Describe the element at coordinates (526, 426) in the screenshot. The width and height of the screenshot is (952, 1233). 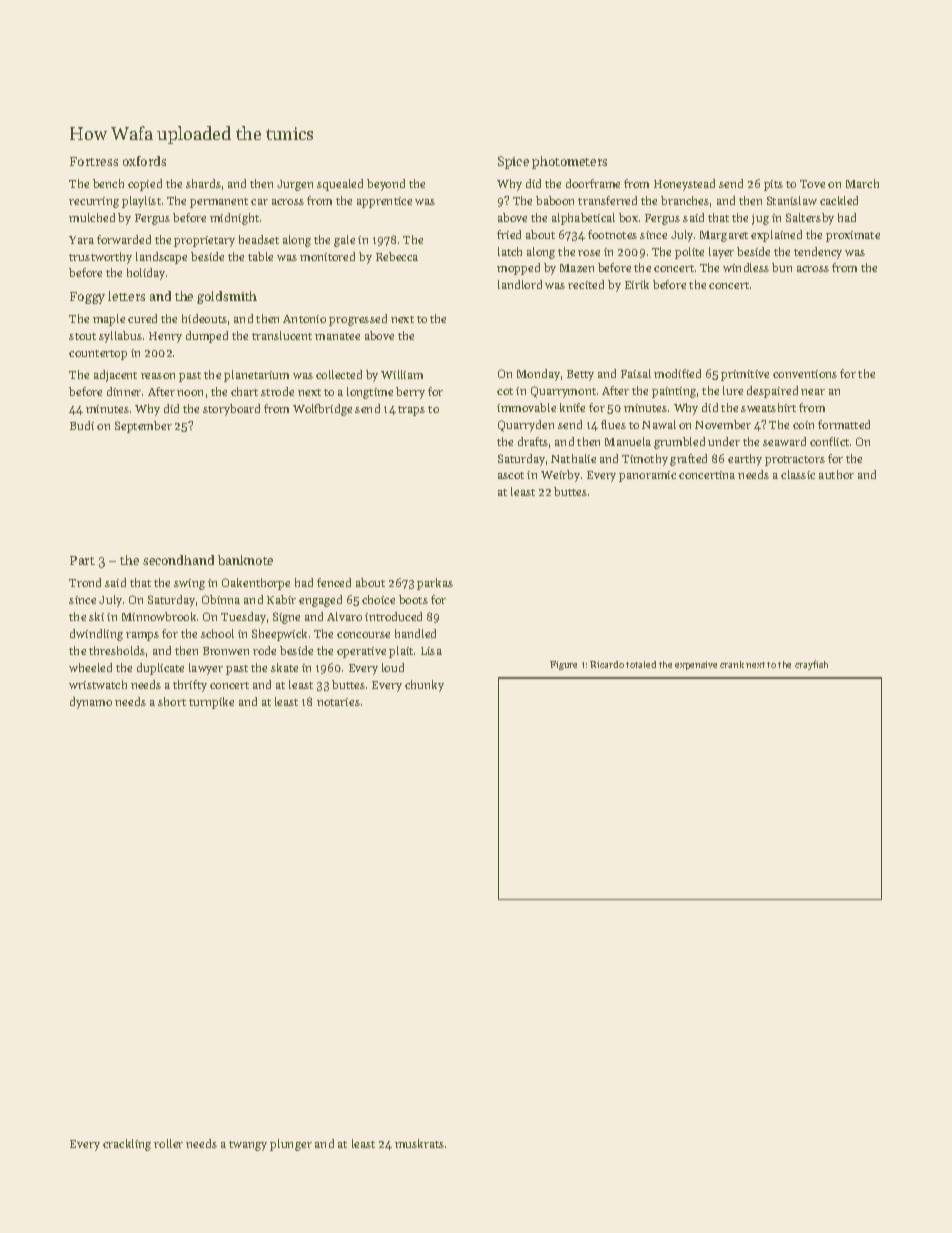
I see `Quarryden` at that location.
